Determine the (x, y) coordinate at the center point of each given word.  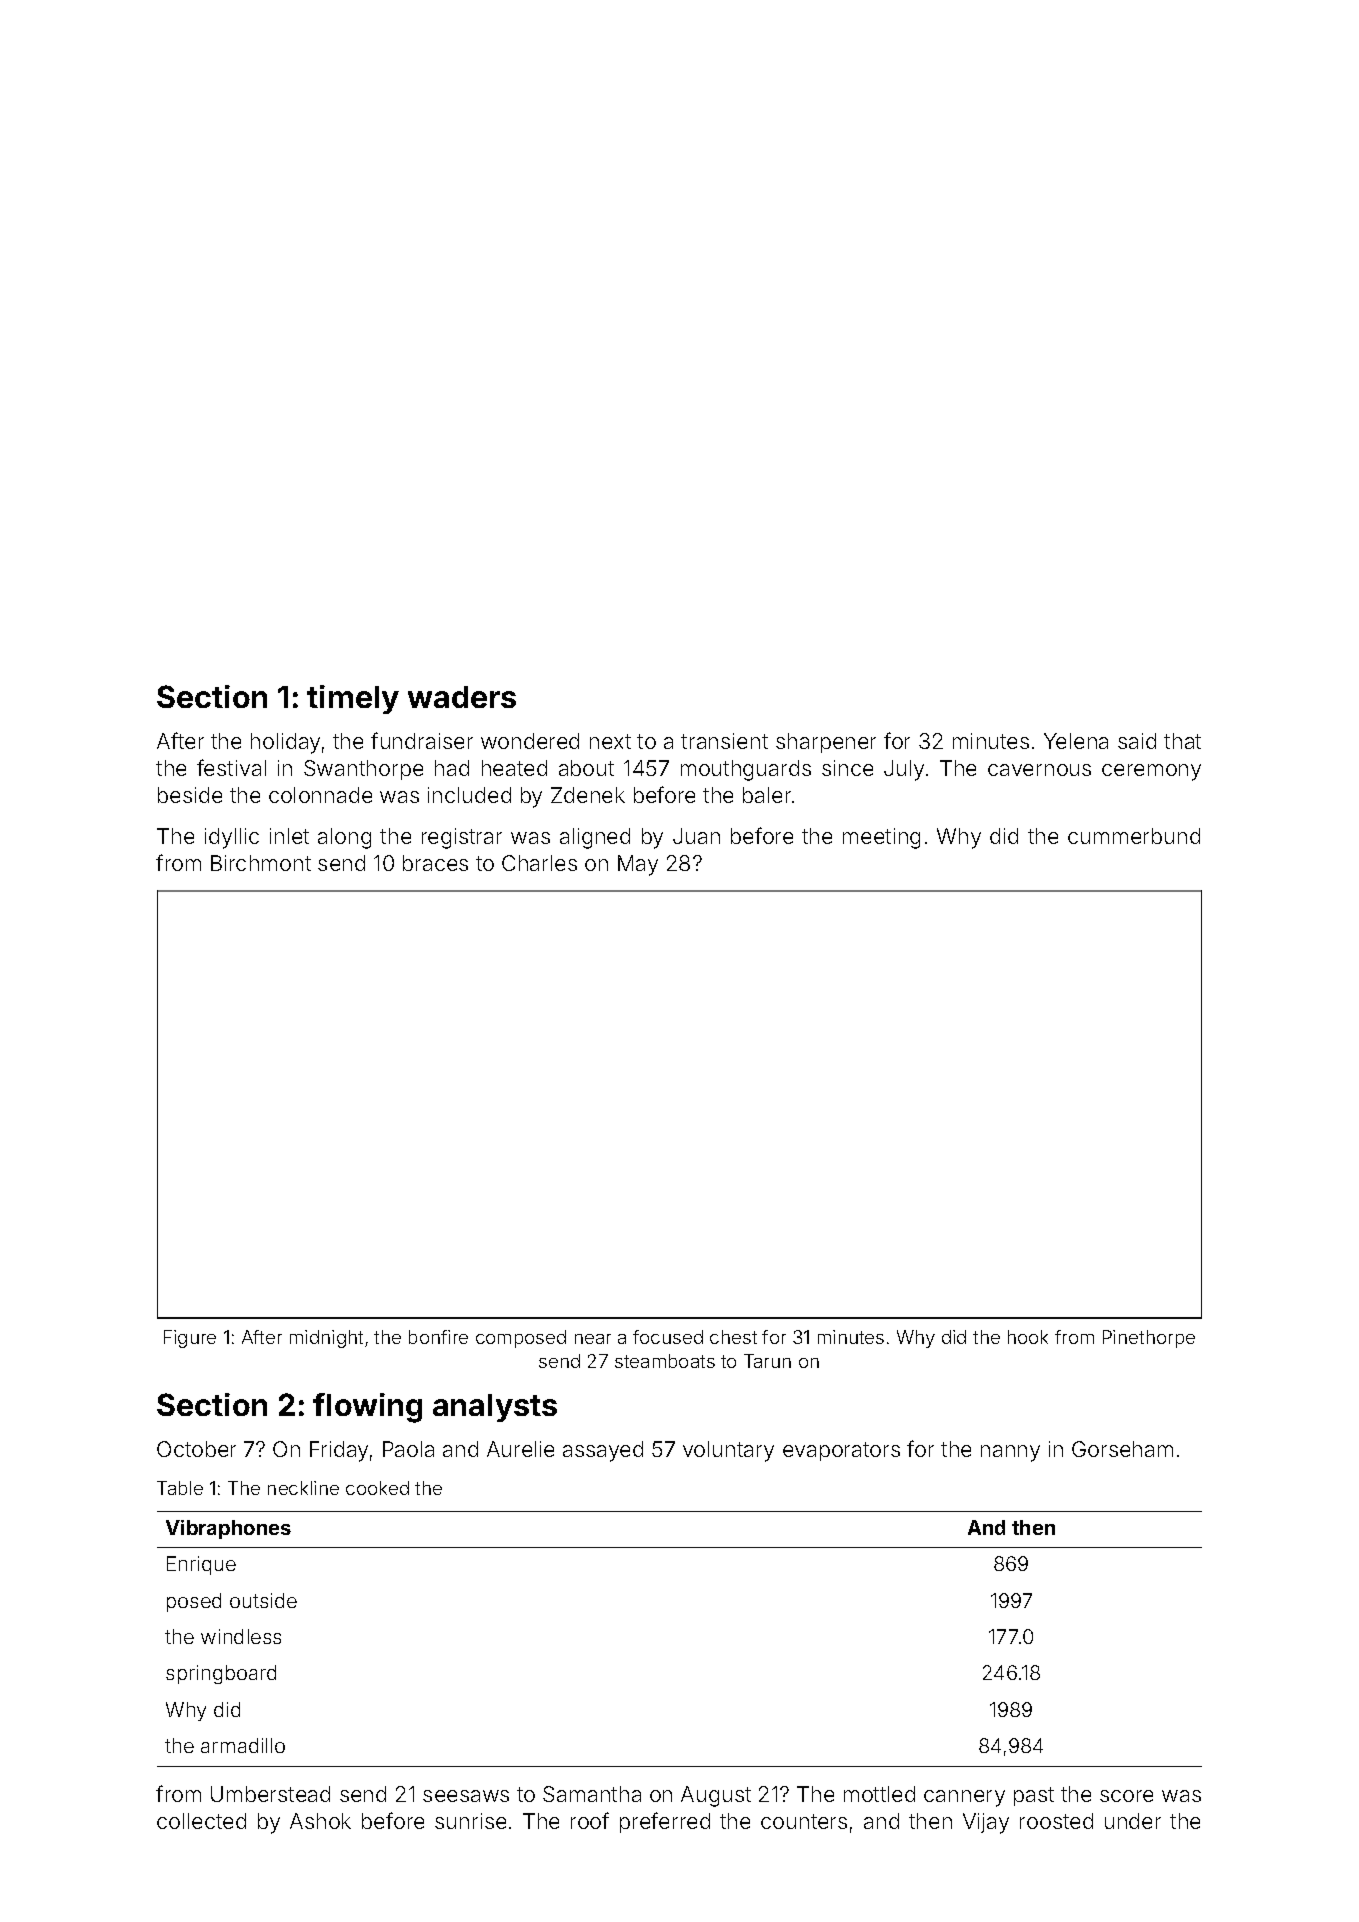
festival (231, 767)
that (1182, 741)
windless (241, 1636)
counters (804, 1821)
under (1133, 1821)
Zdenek (588, 795)
